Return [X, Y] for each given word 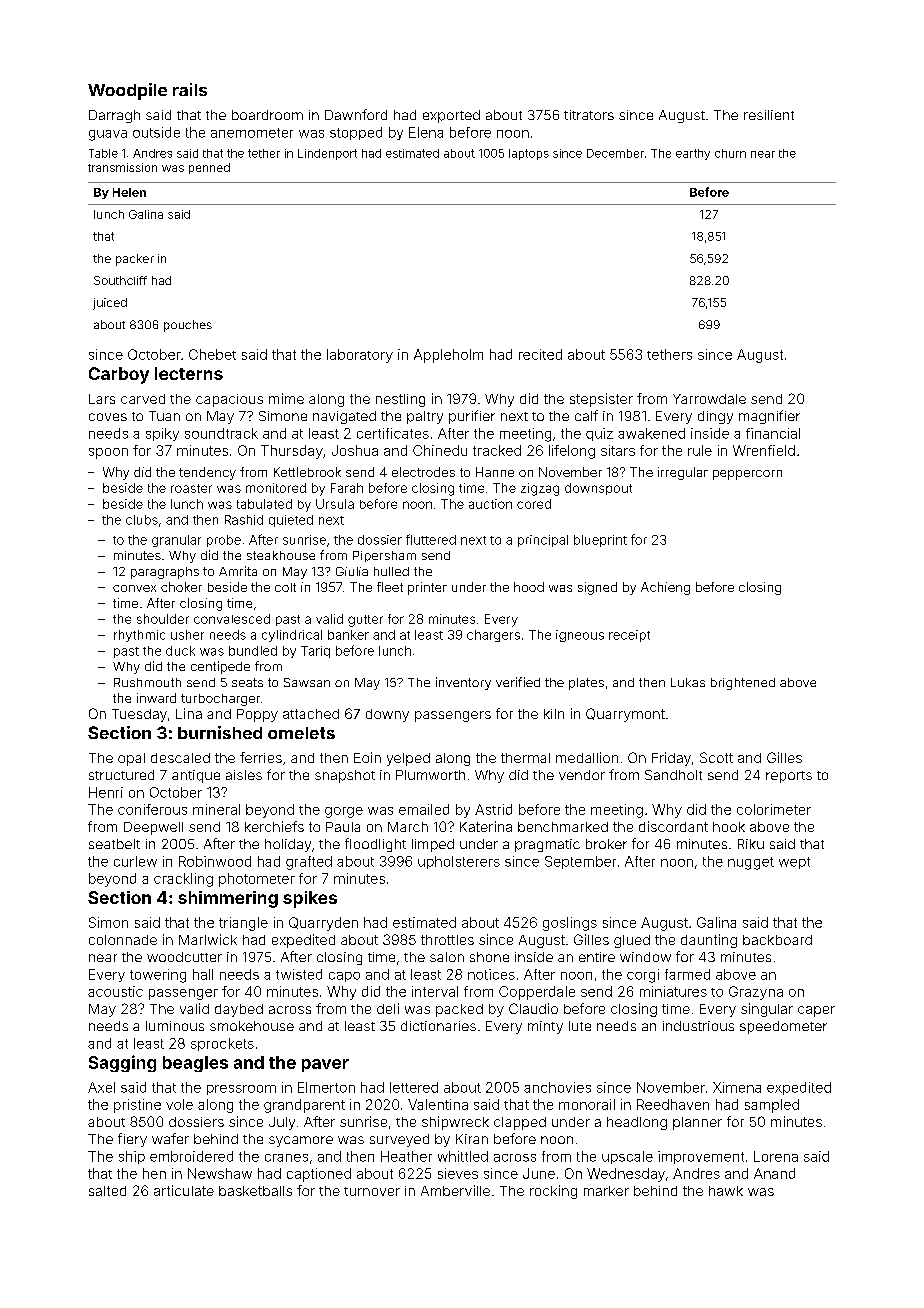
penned [209, 168]
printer [427, 588]
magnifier [769, 417]
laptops [529, 154]
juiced [110, 304]
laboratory [360, 356]
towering [158, 976]
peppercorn [747, 475]
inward [156, 698]
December [615, 153]
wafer [170, 1138]
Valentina [438, 1104]
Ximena [737, 1087]
